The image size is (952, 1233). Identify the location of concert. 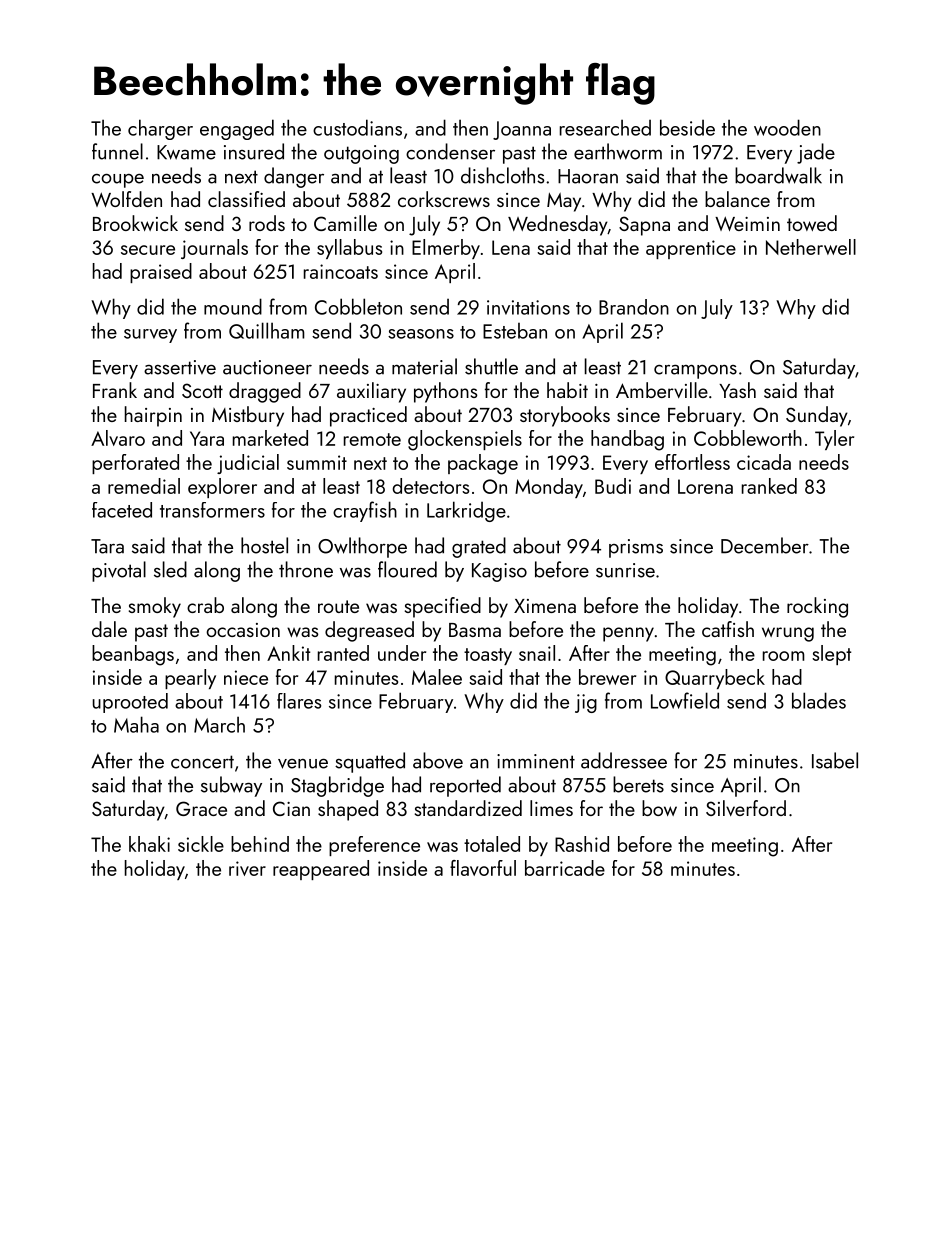
(202, 762).
